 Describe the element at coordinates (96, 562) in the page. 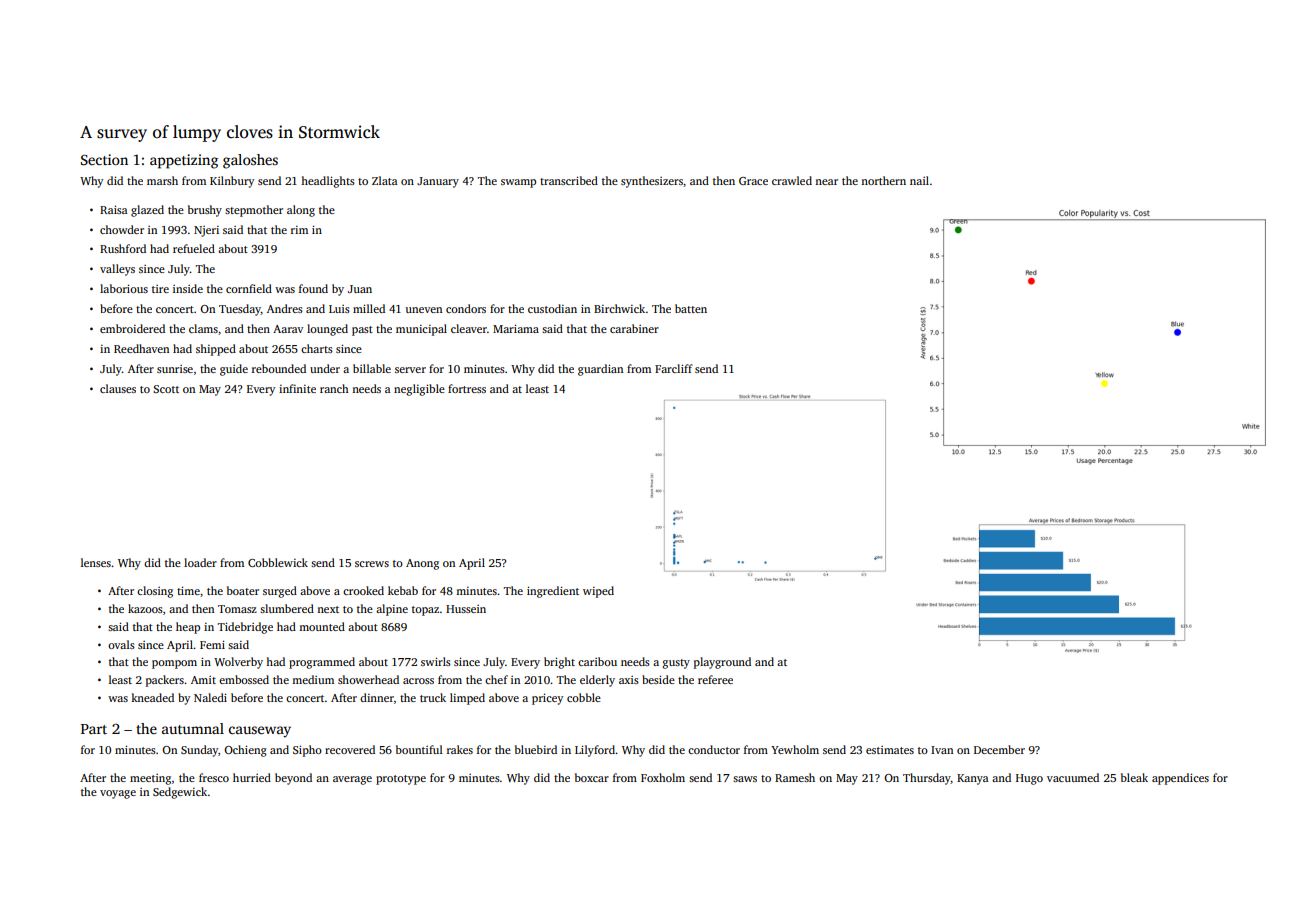

I see `lenses` at that location.
